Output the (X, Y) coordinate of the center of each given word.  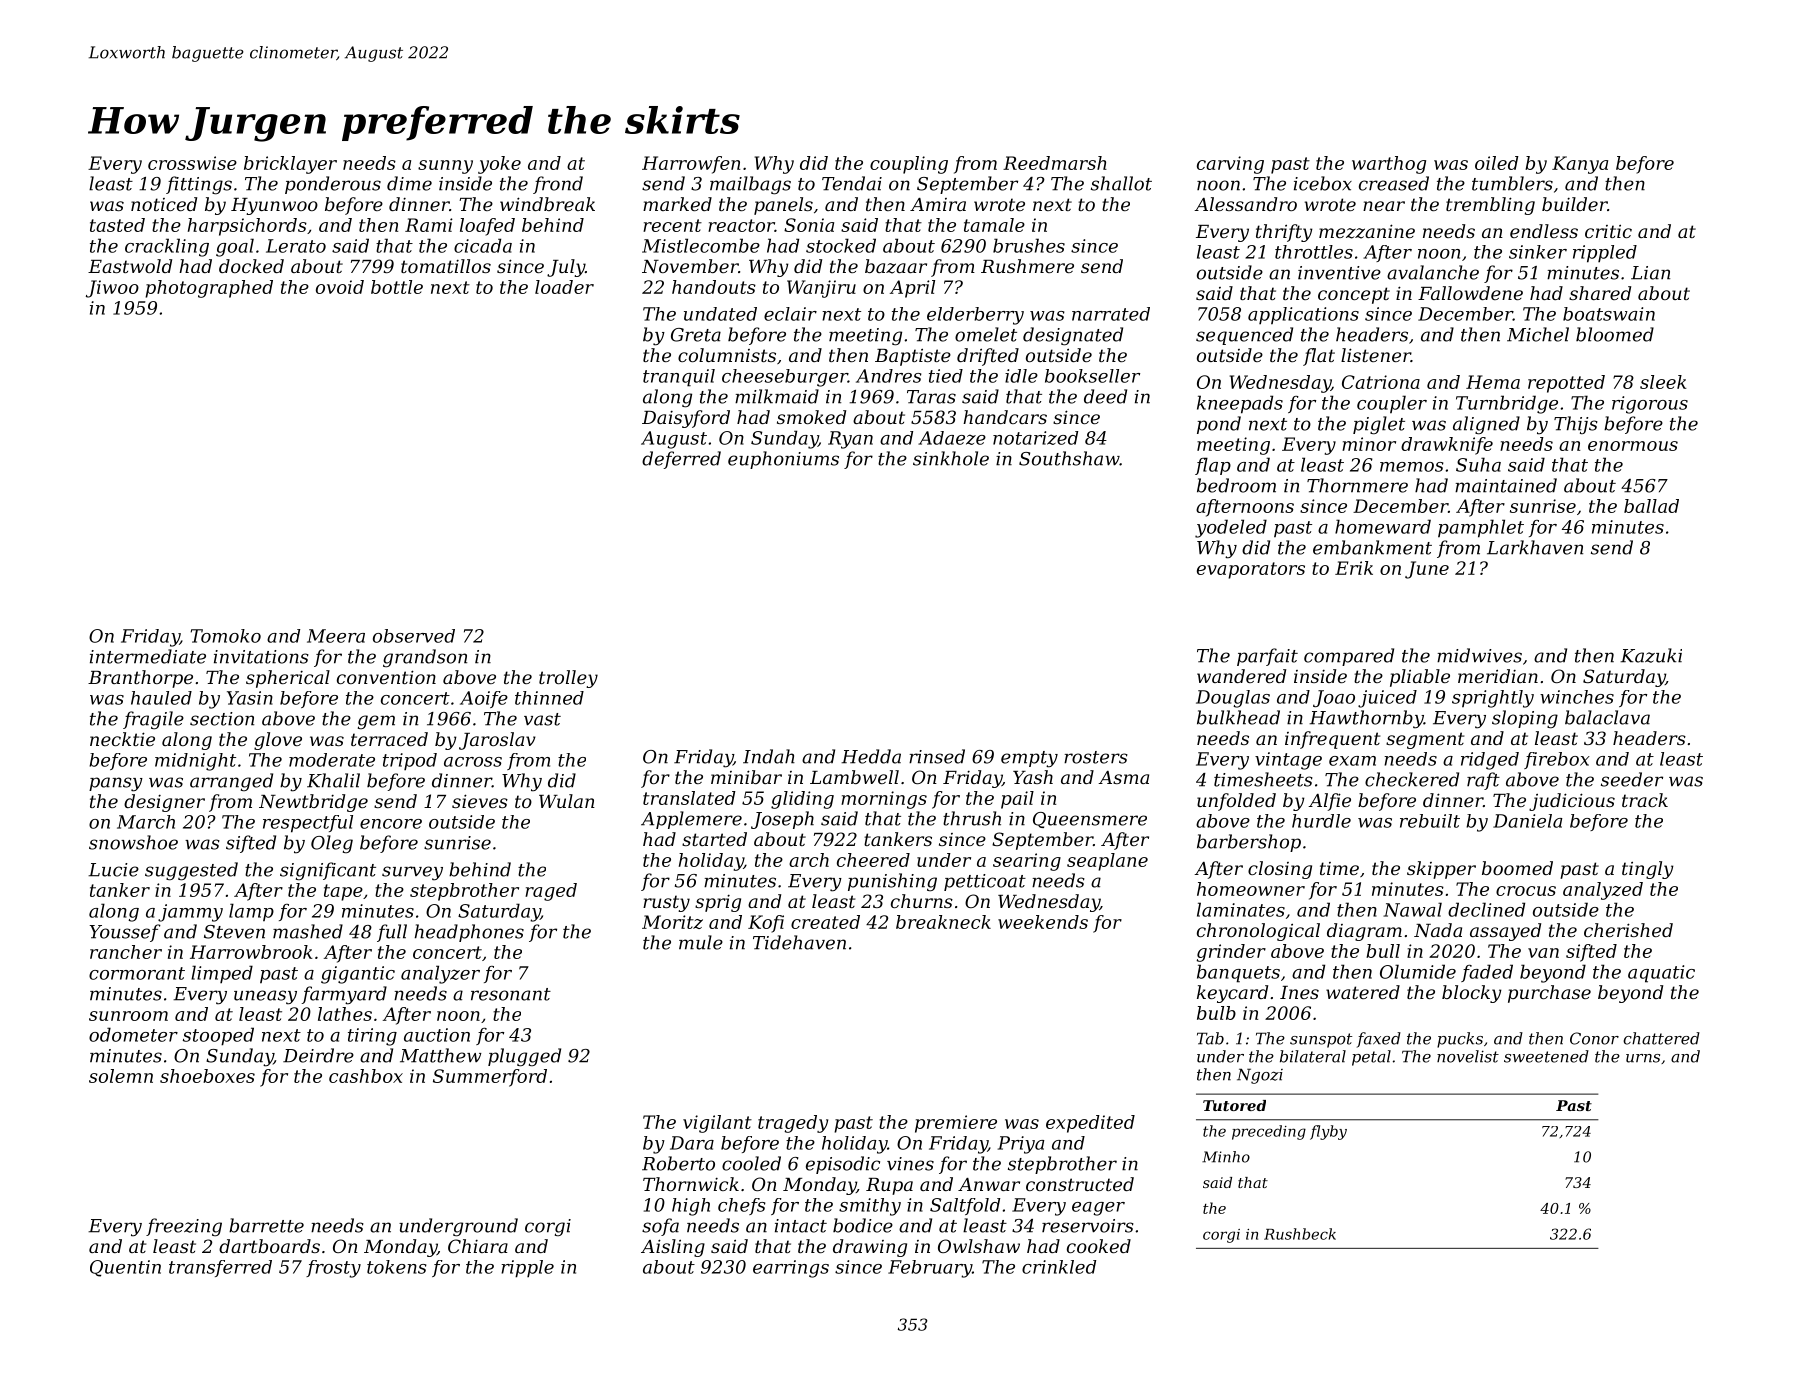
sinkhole (951, 458)
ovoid (340, 287)
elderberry (975, 316)
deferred (681, 460)
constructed (1080, 1184)
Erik (1354, 568)
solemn (121, 1076)
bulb (1216, 1013)
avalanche (1433, 272)
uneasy (265, 997)
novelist (1468, 1056)
